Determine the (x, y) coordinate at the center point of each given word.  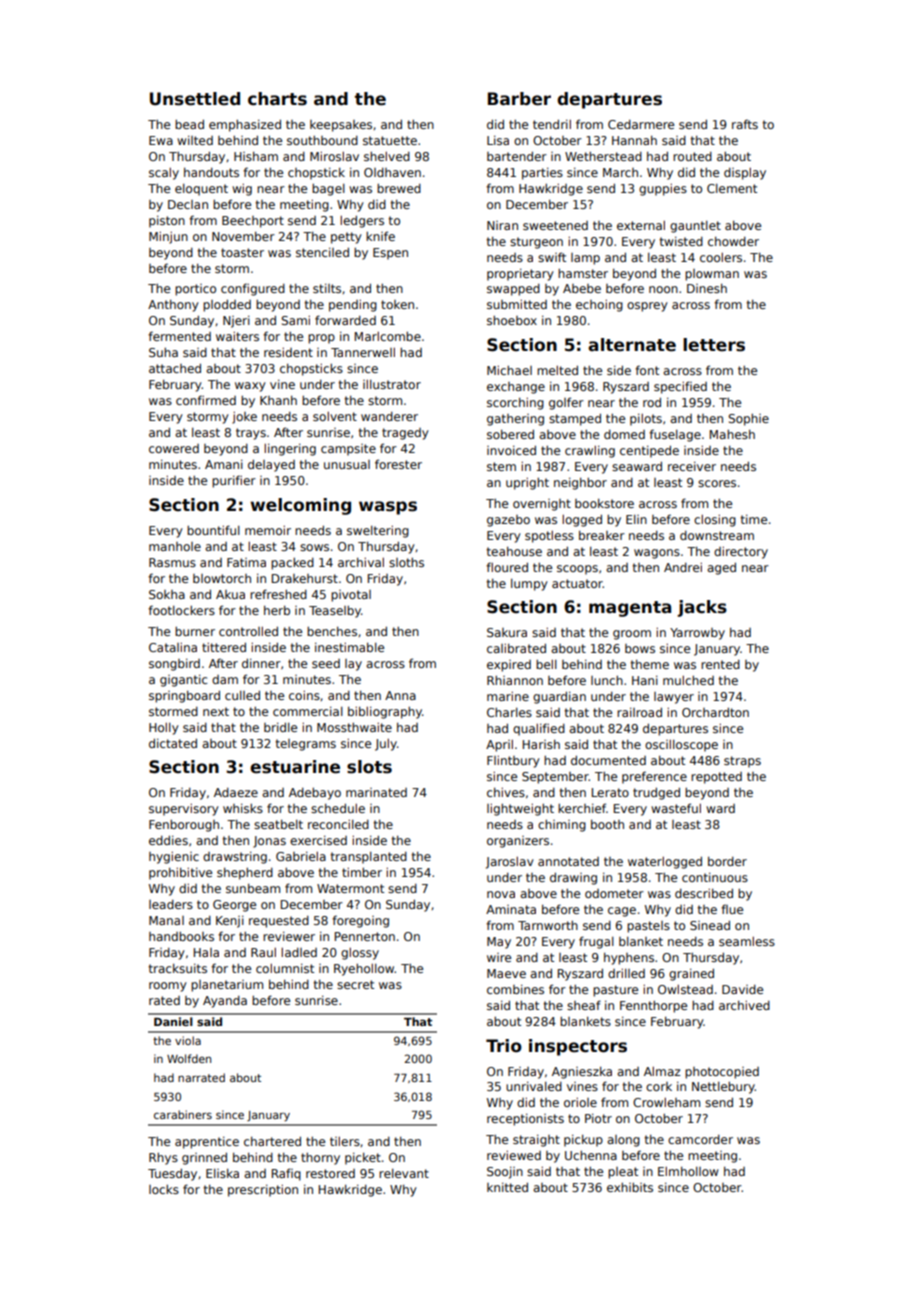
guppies (663, 190)
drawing (573, 879)
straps (742, 762)
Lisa (498, 140)
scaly (164, 174)
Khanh (278, 400)
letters (714, 345)
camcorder (700, 1139)
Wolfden (189, 1058)
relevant (404, 1173)
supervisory (184, 810)
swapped (513, 290)
